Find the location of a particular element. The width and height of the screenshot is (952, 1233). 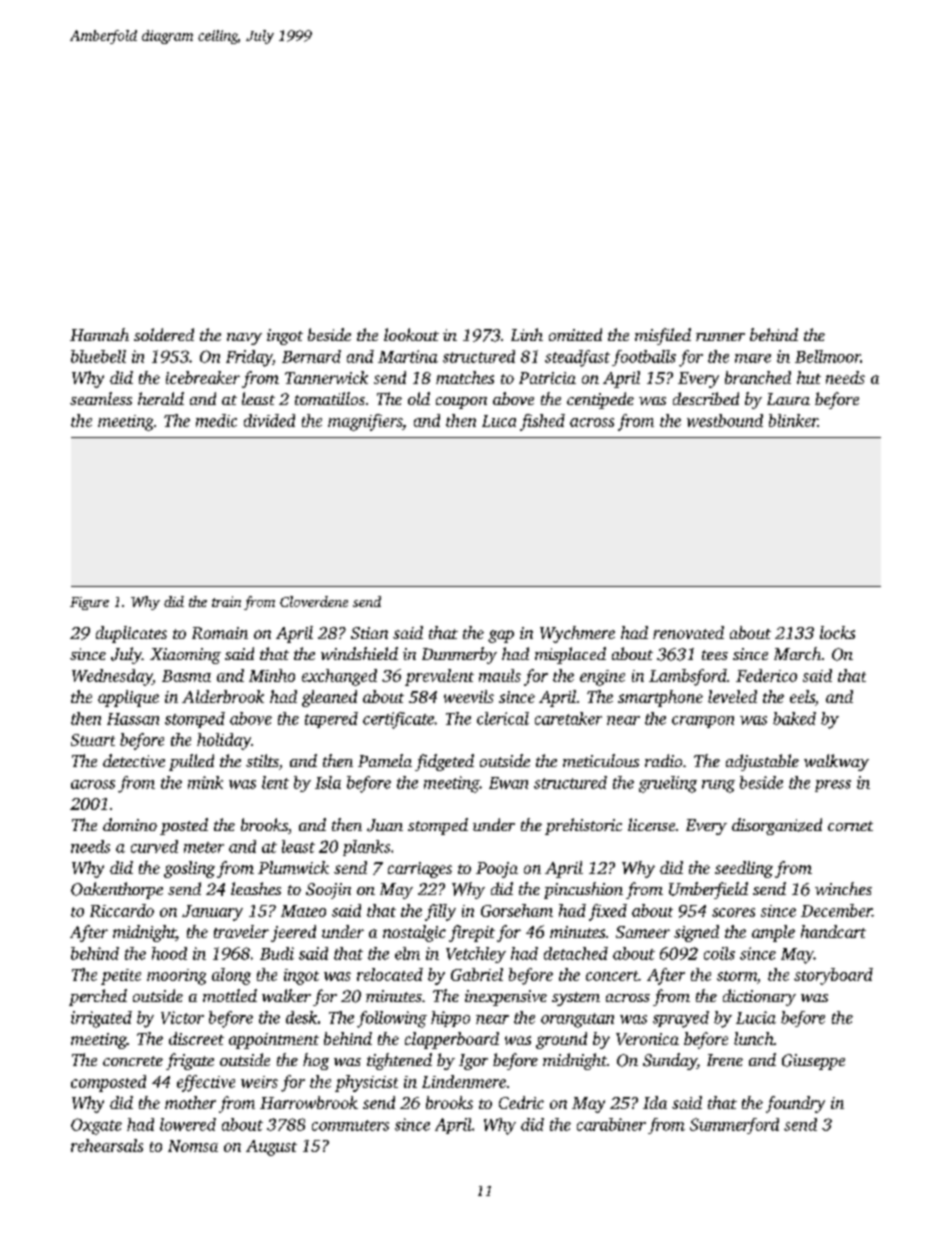

effective is located at coordinates (206, 1083).
